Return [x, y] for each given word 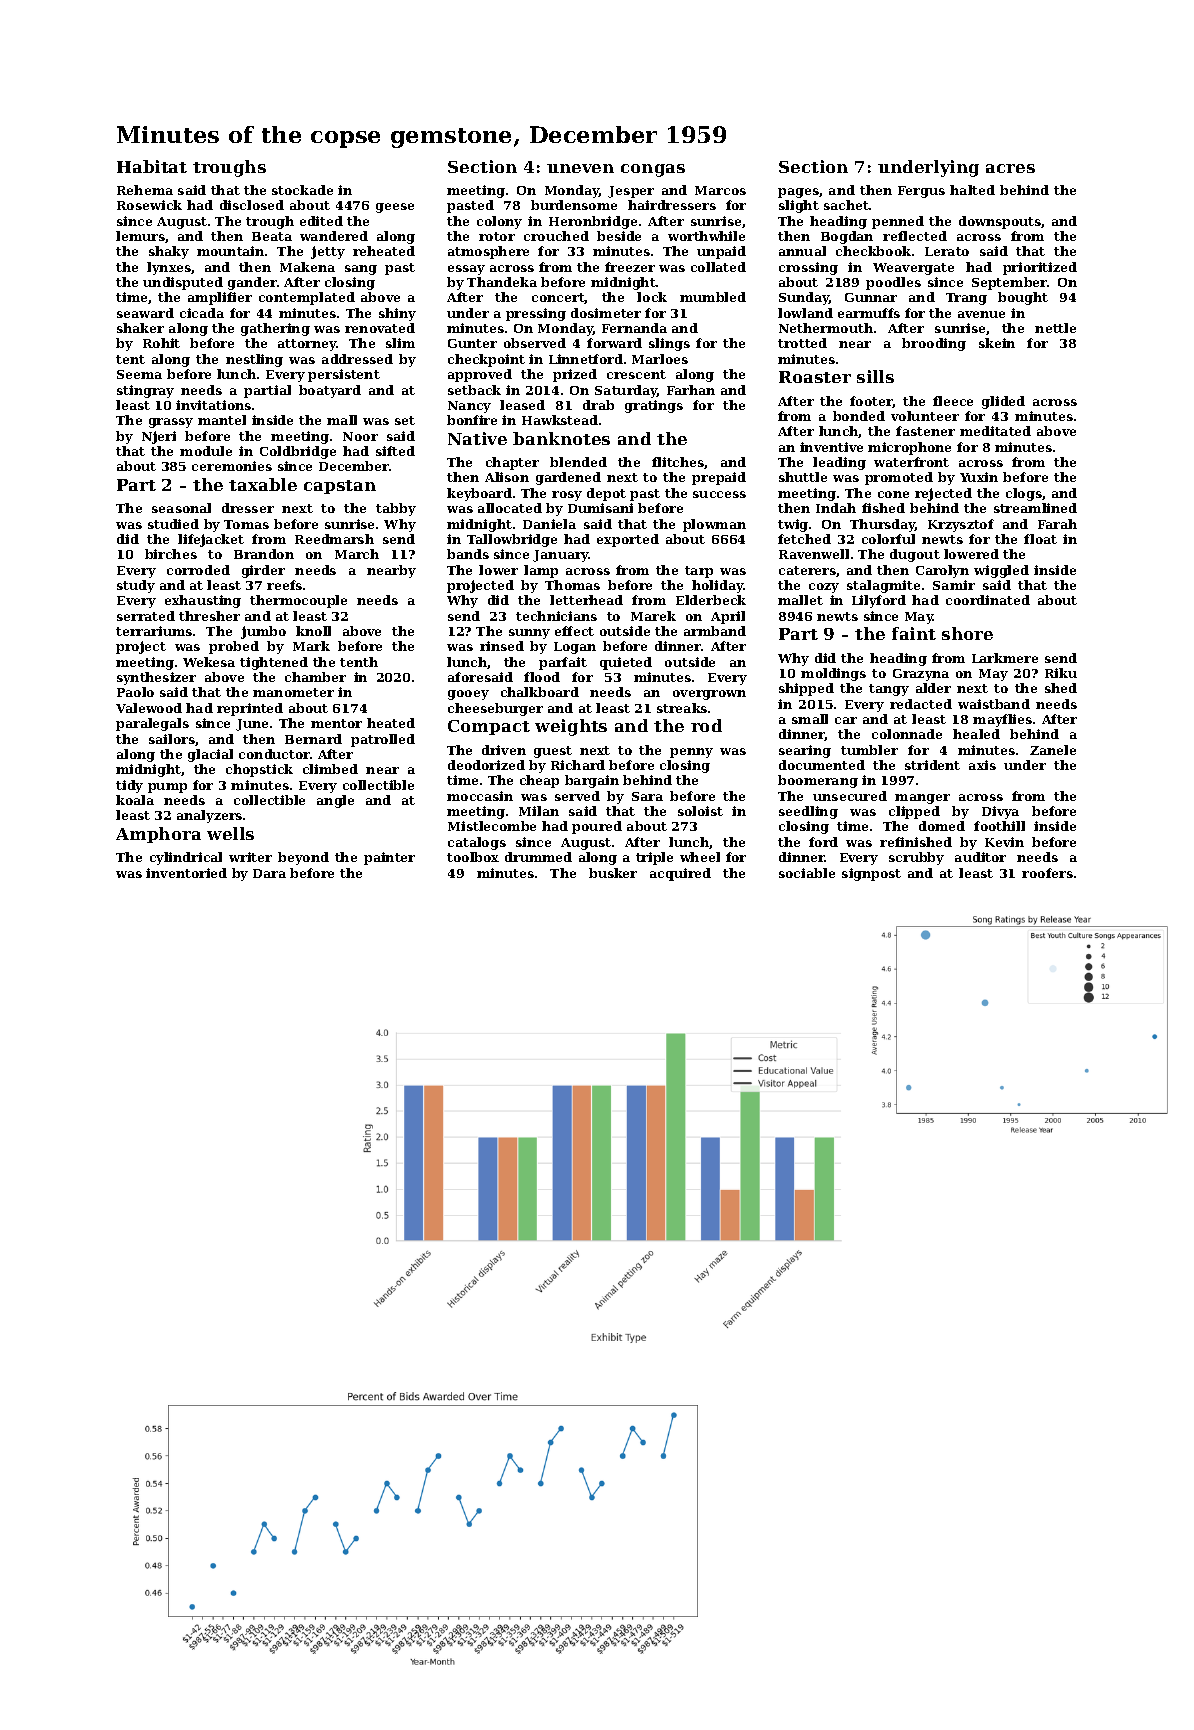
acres [1010, 168]
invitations [213, 405]
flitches [678, 463]
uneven [580, 168]
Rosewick [149, 205]
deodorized [486, 765]
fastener [925, 431]
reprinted [250, 709]
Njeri [159, 437]
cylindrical [186, 858]
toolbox [473, 857]
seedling [808, 812]
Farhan [691, 390]
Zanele [1053, 750]
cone [893, 494]
